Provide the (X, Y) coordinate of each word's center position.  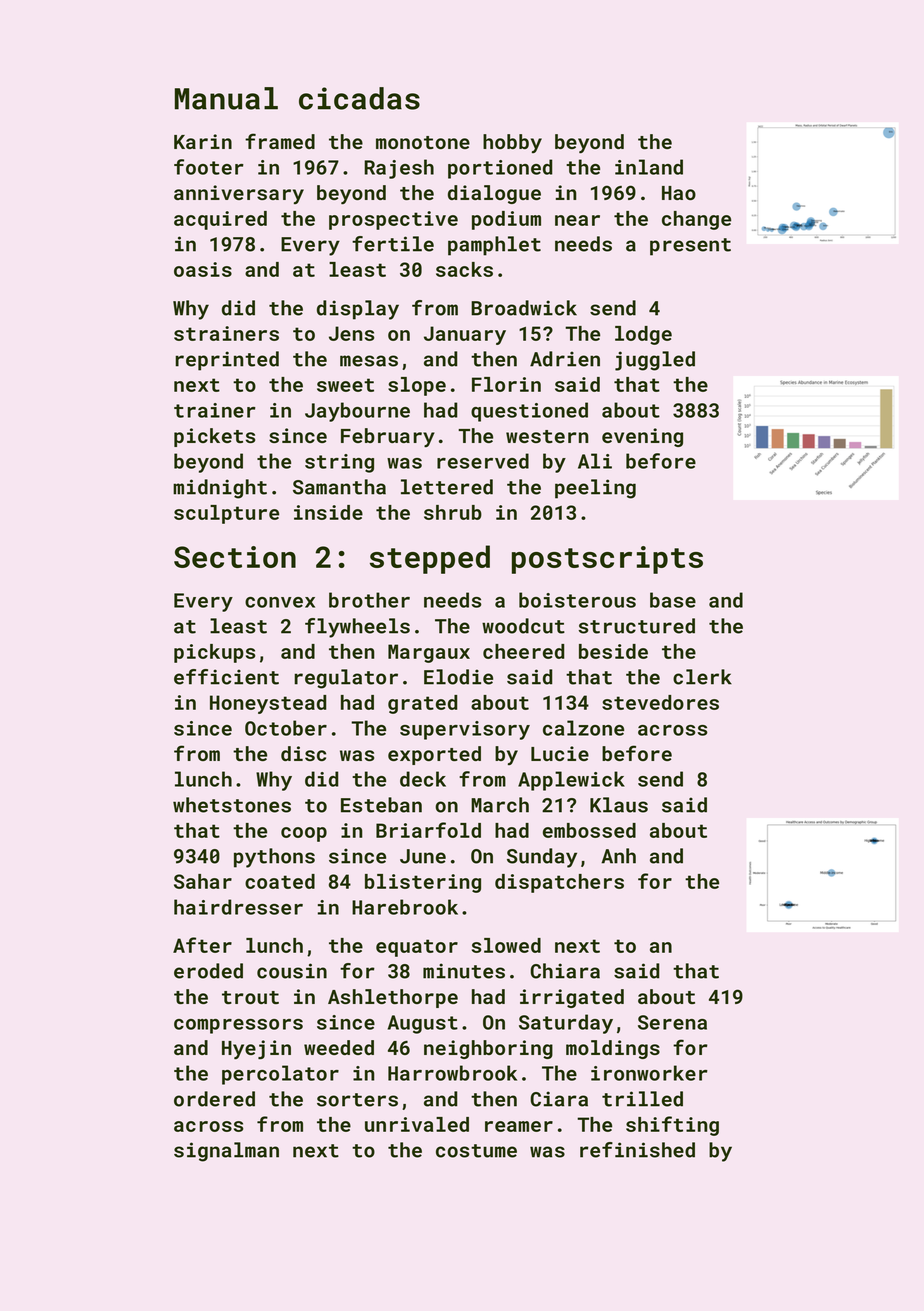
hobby (512, 143)
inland (649, 167)
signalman (226, 1152)
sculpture (226, 514)
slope (417, 386)
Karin (203, 141)
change (696, 220)
